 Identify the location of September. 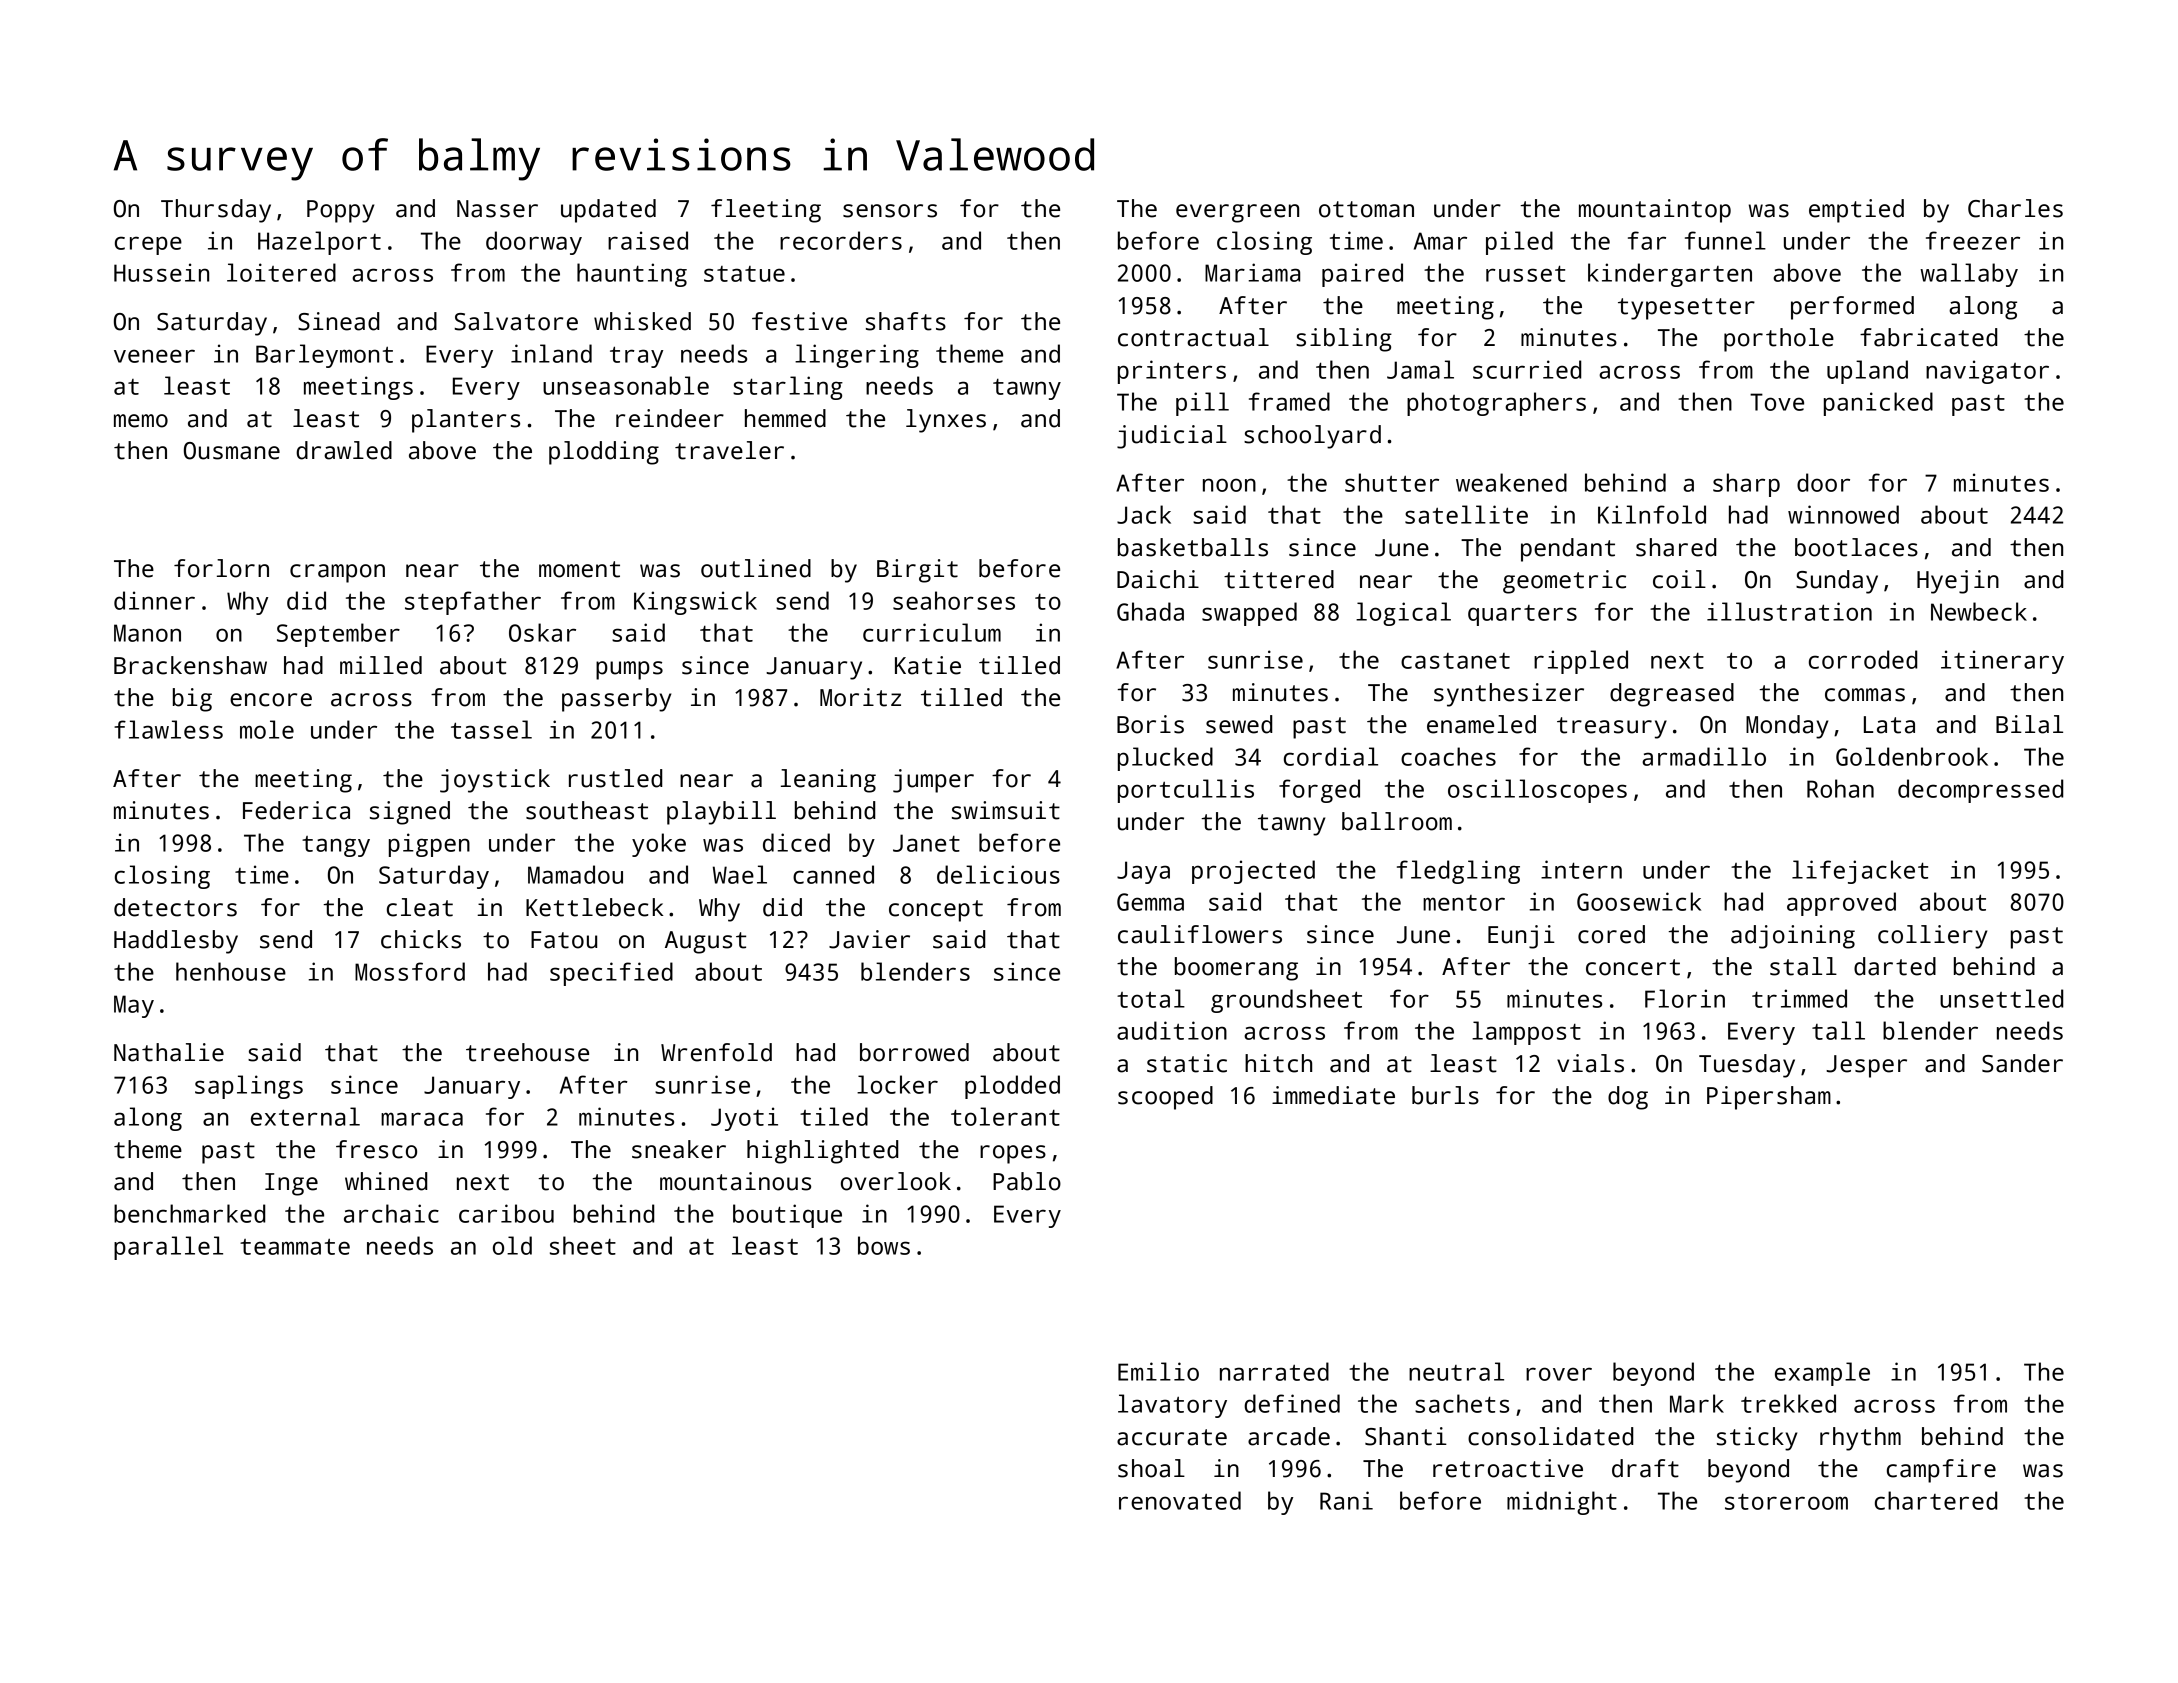
(338, 635).
